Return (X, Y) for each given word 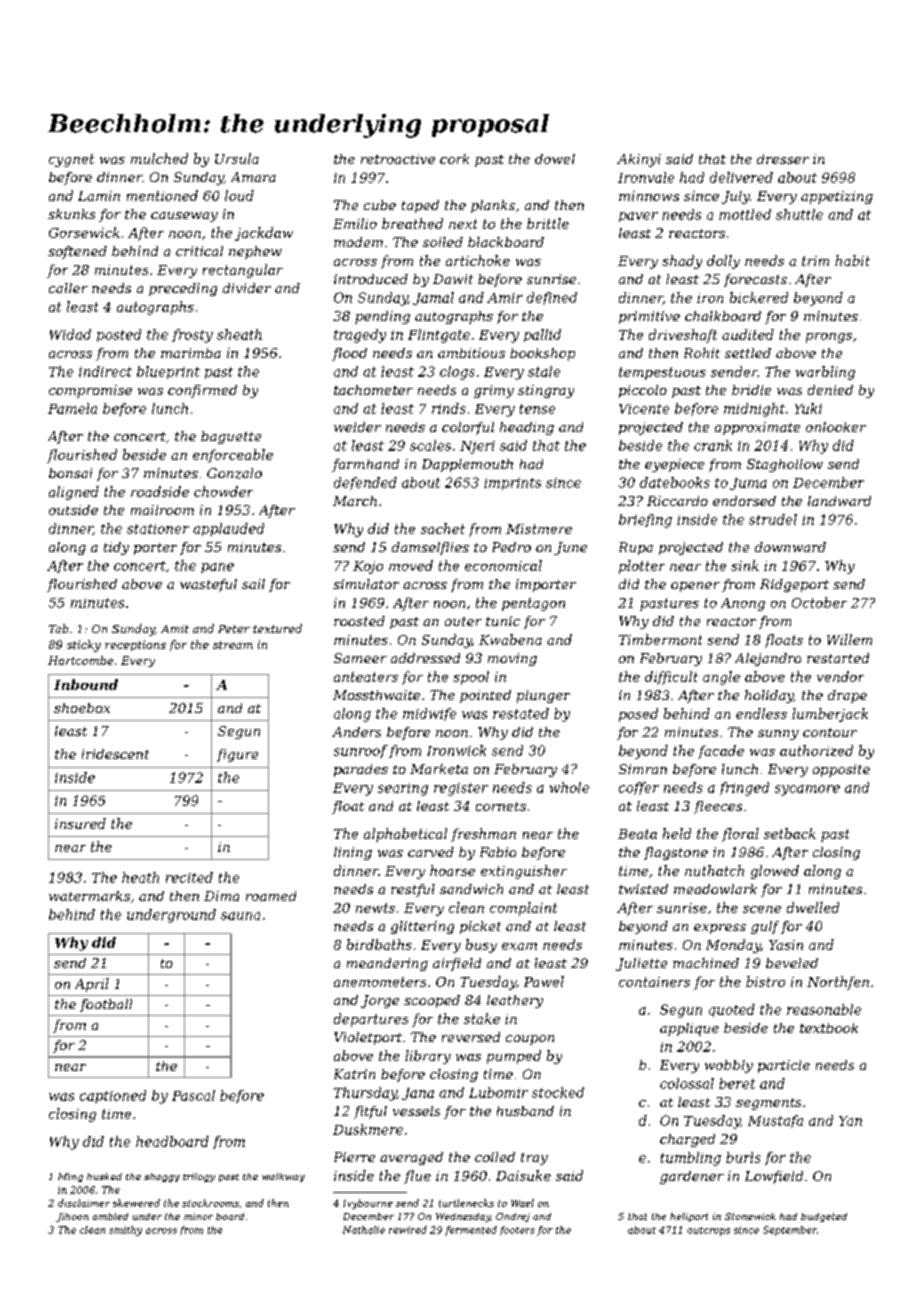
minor (198, 1216)
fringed (744, 789)
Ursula (237, 158)
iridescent (115, 754)
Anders (356, 732)
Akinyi (639, 160)
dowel (555, 159)
